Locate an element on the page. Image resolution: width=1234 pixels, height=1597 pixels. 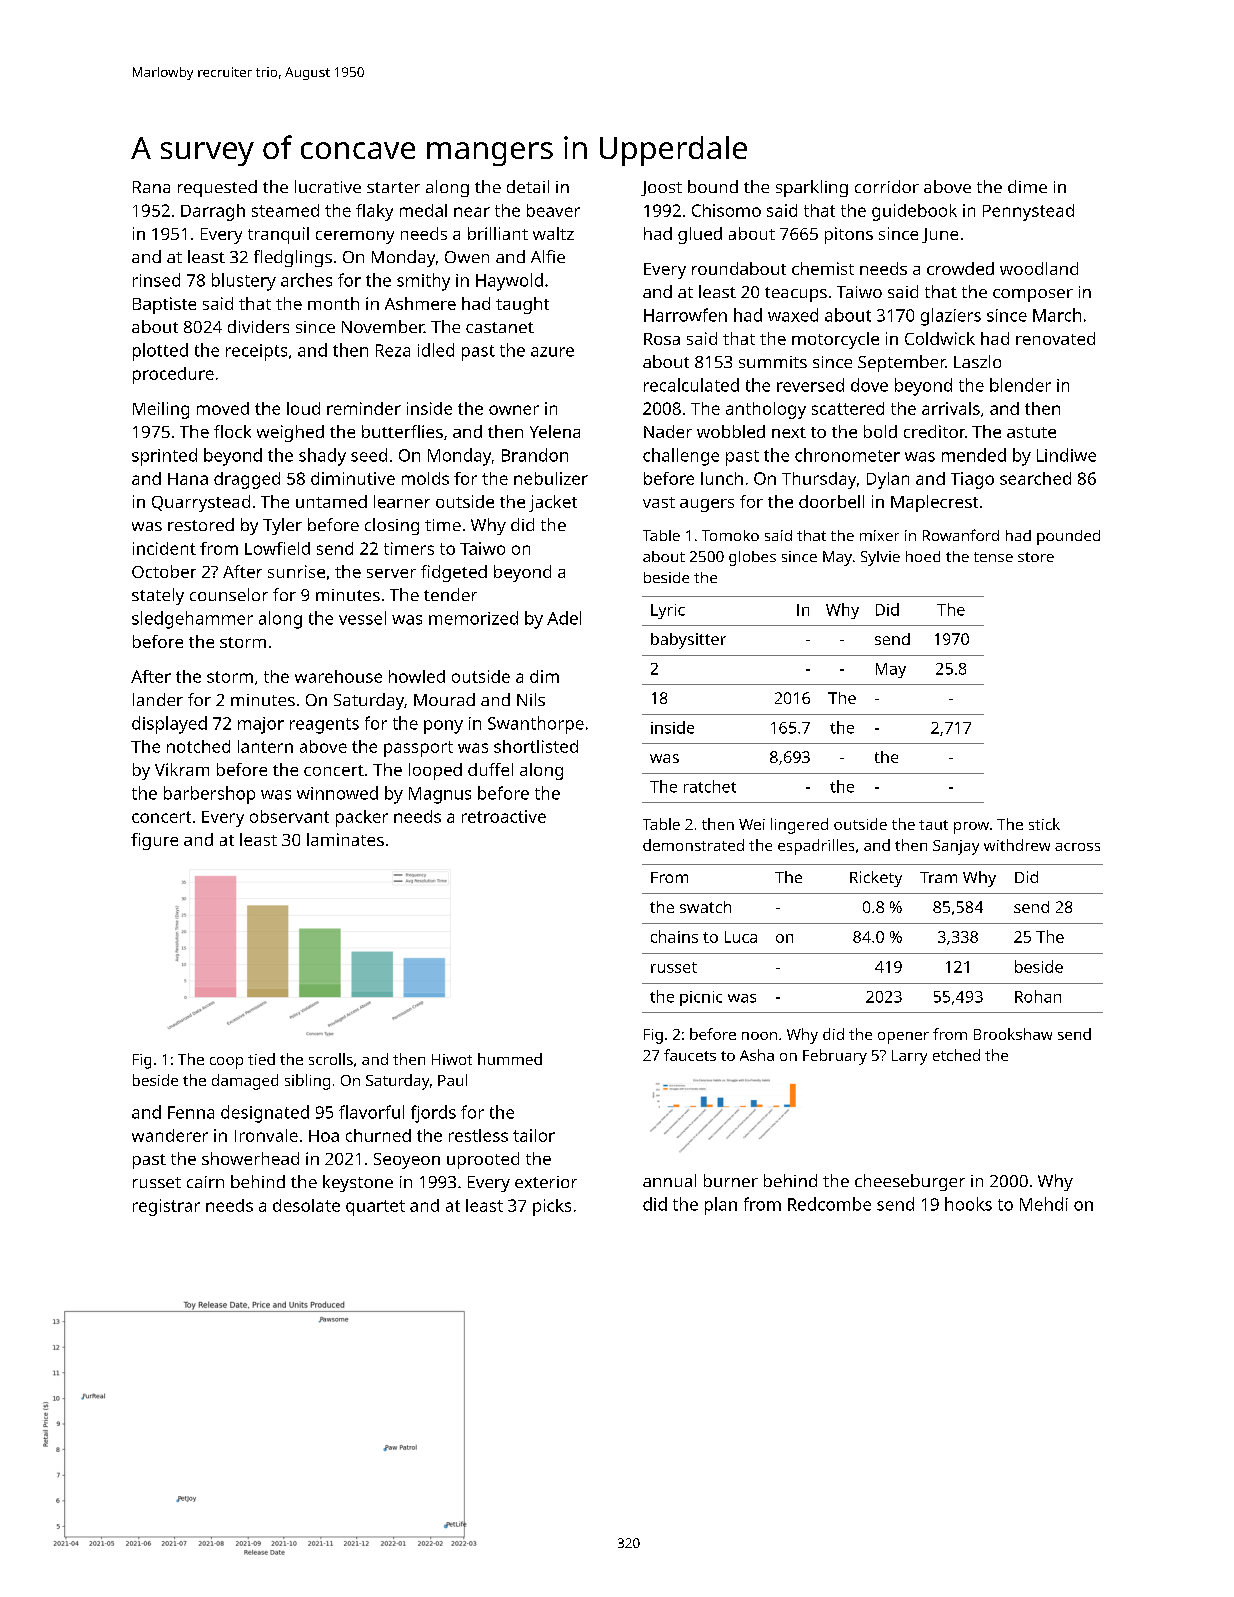
requested is located at coordinates (217, 188).
